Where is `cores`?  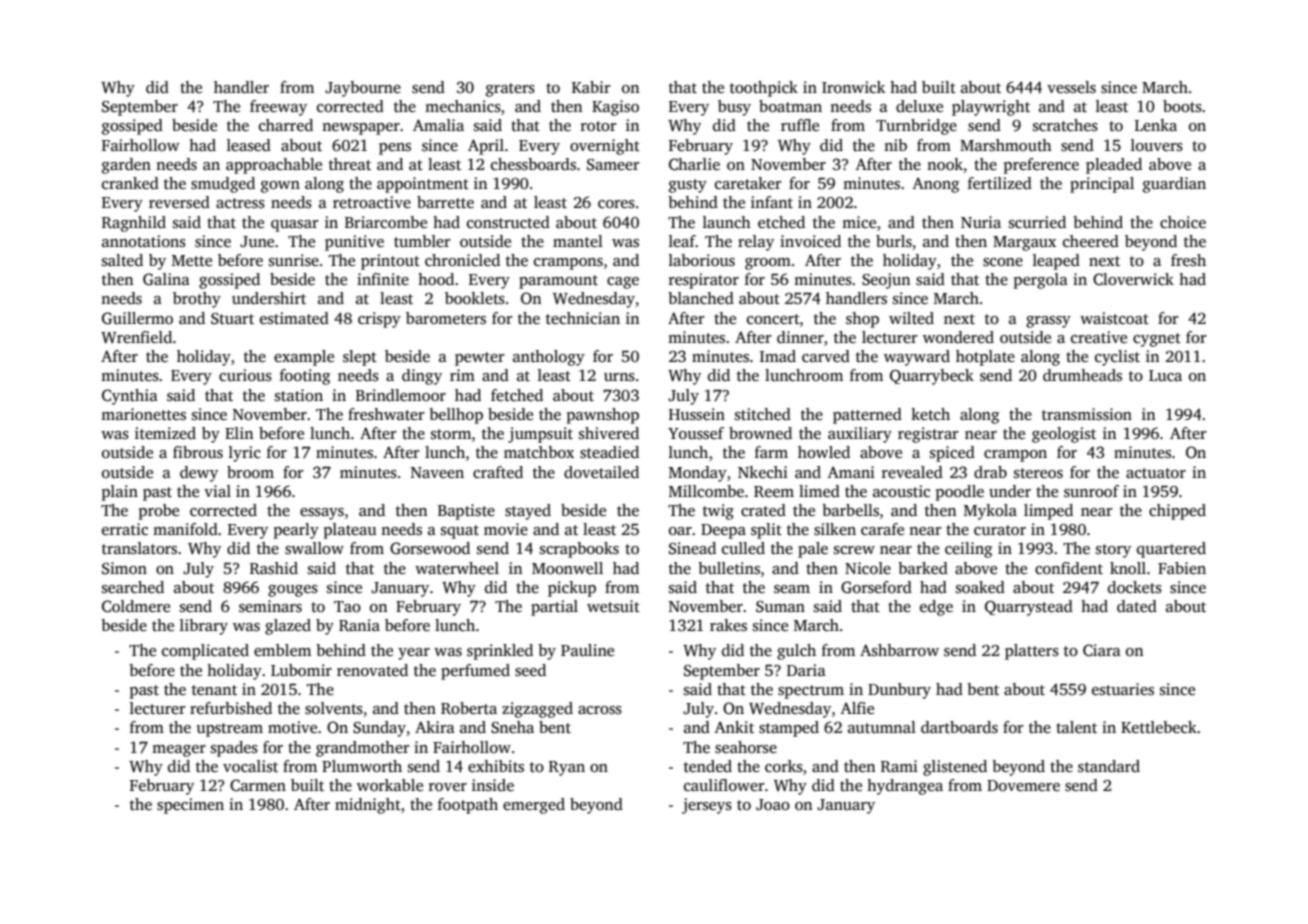
cores is located at coordinates (616, 204).
